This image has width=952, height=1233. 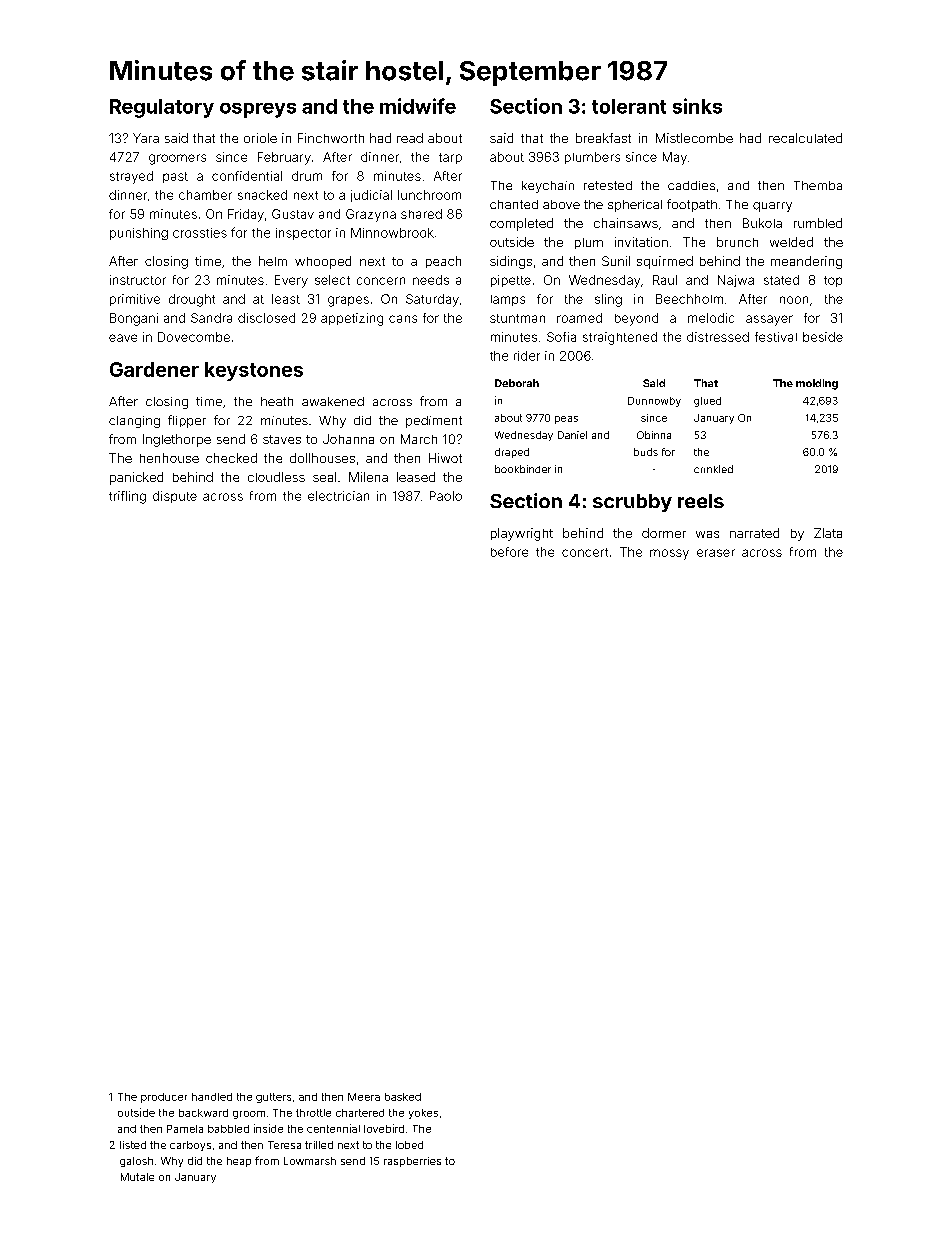 What do you see at coordinates (162, 108) in the image?
I see `Regulatory` at bounding box center [162, 108].
